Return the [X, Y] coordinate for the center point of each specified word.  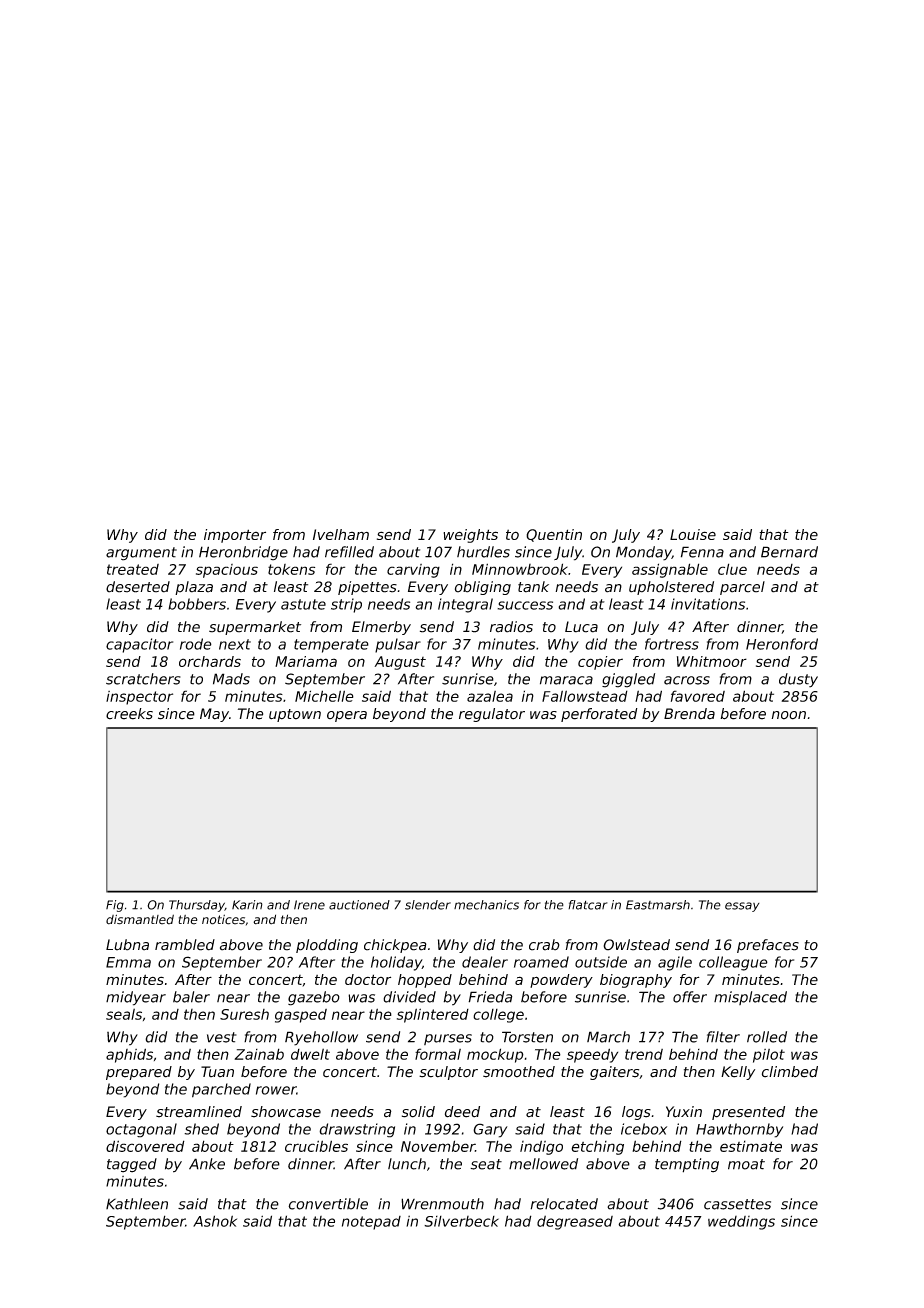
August [400, 663]
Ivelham [341, 534]
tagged [132, 1165]
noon [788, 715]
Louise [693, 534]
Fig [115, 906]
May [214, 715]
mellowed [543, 1164]
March [608, 1037]
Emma [128, 962]
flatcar [588, 905]
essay [742, 907]
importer [235, 536]
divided [409, 997]
